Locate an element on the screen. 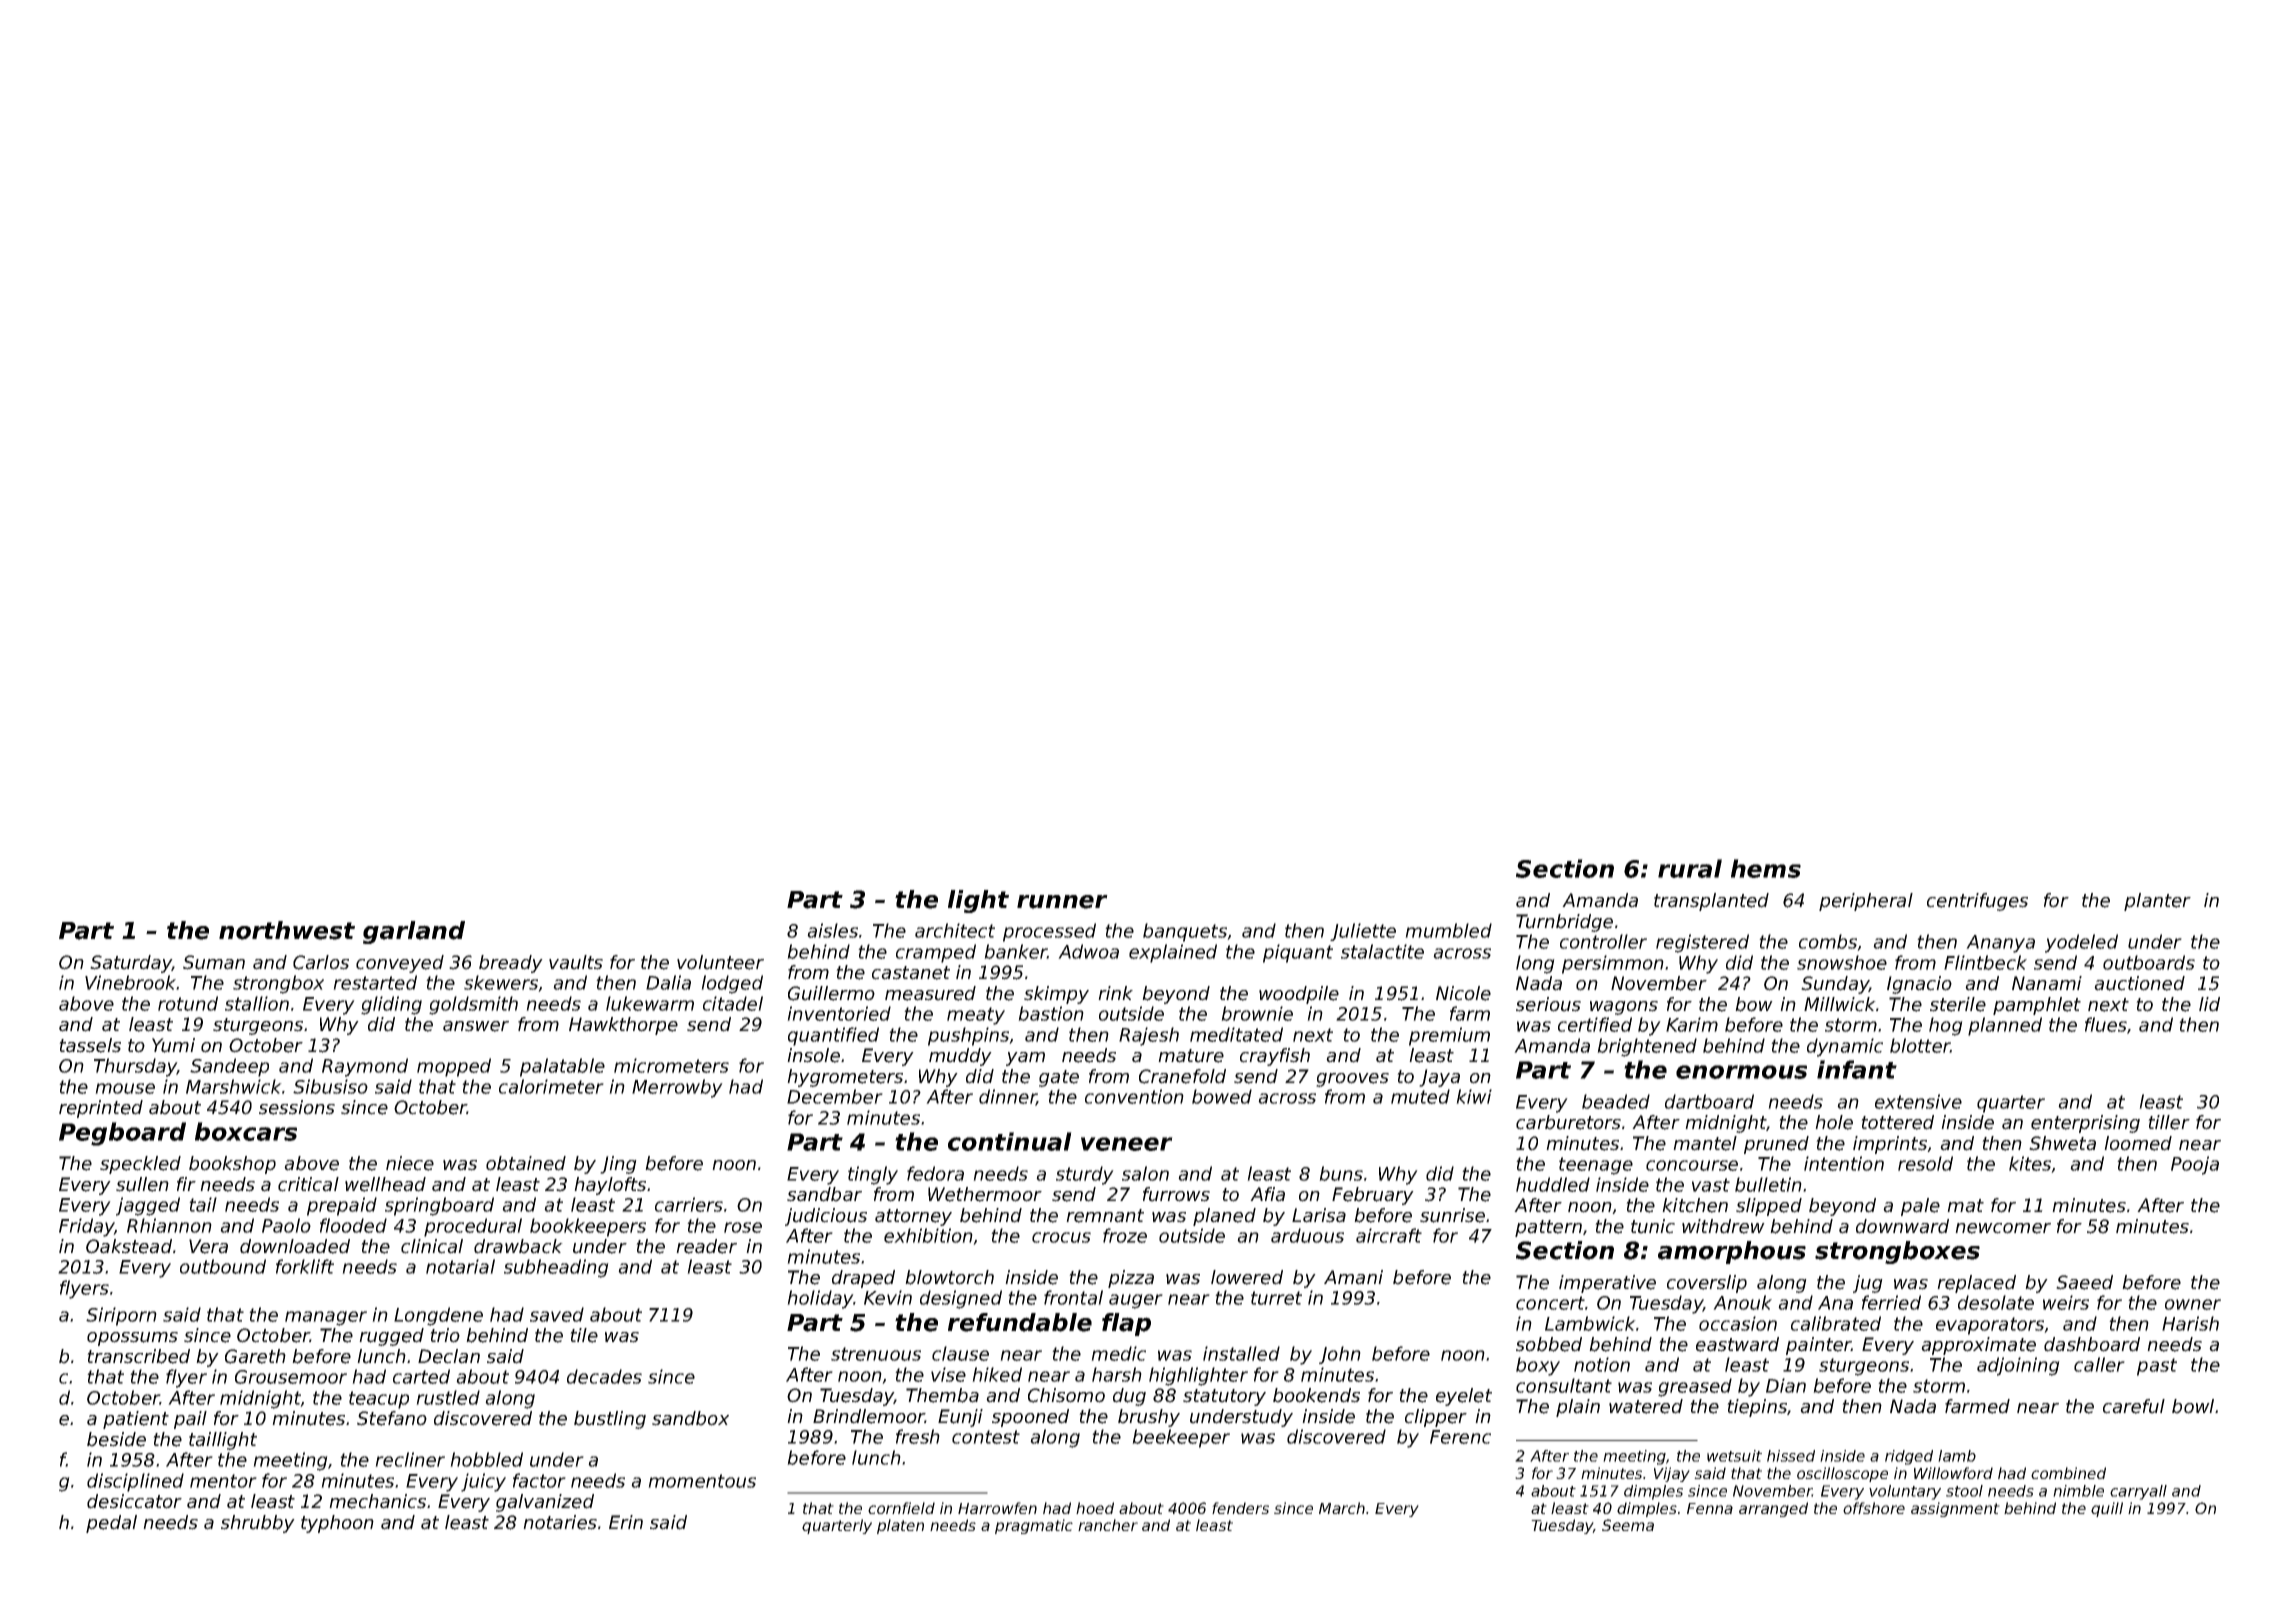 This screenshot has width=2279, height=1612. runner is located at coordinates (1062, 902).
